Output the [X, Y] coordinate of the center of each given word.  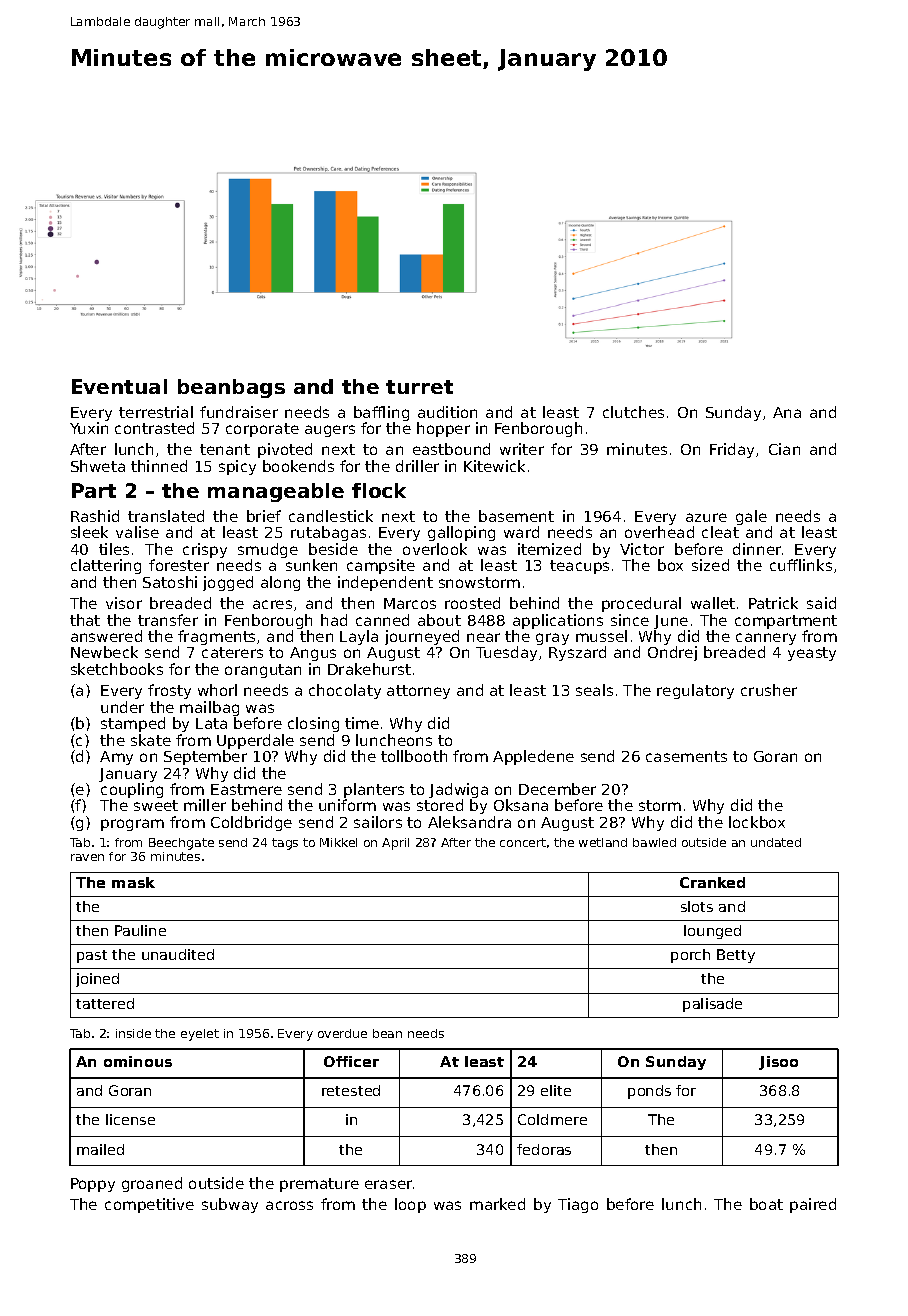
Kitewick [494, 466]
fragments [216, 638]
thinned [159, 466]
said [821, 603]
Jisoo [778, 1063]
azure [706, 517]
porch [690, 956]
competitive [149, 1205]
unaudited [178, 954]
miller [205, 805]
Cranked [712, 882]
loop [410, 1205]
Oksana [521, 805]
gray [552, 639]
